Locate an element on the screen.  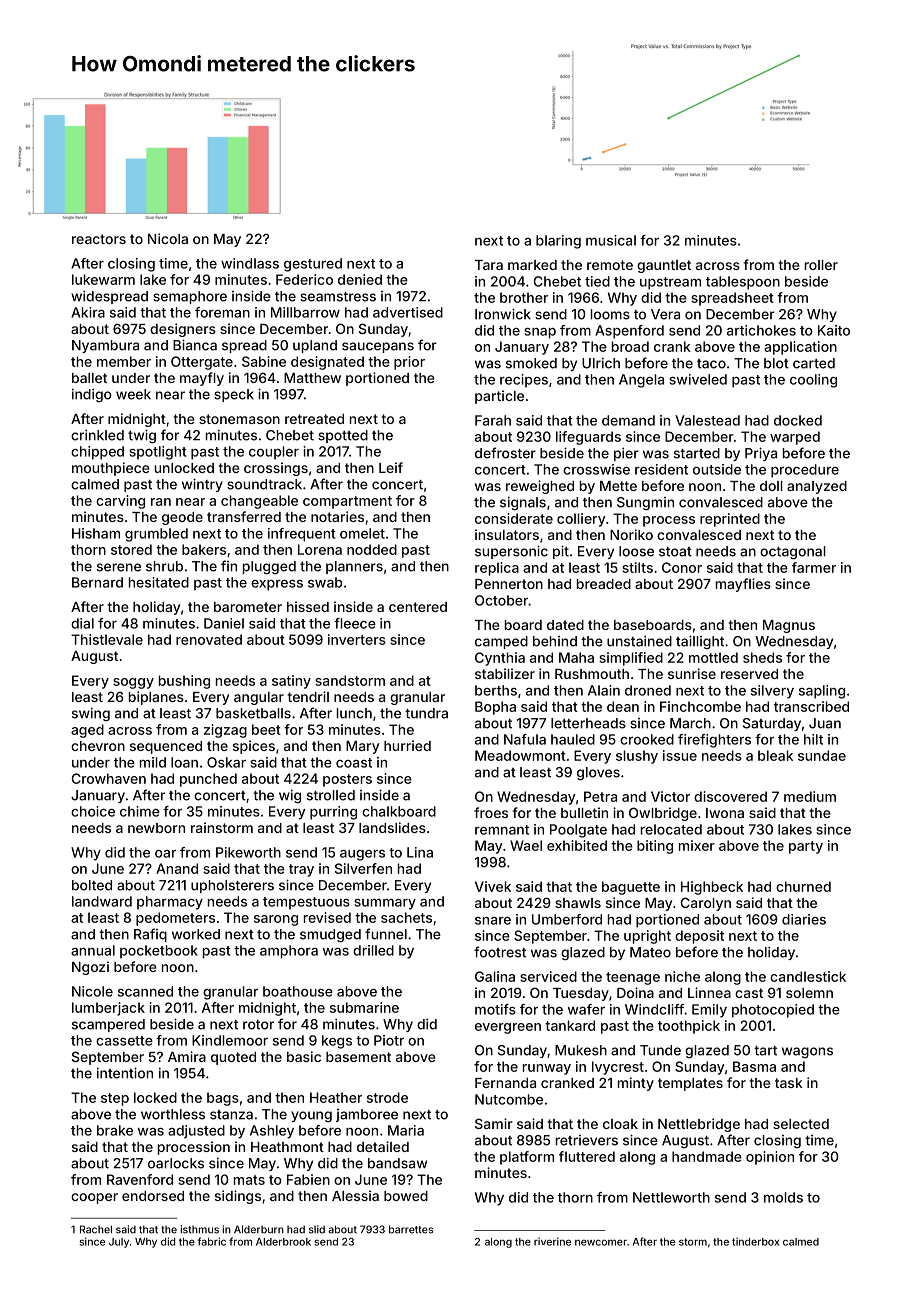
Vivek is located at coordinates (493, 886).
